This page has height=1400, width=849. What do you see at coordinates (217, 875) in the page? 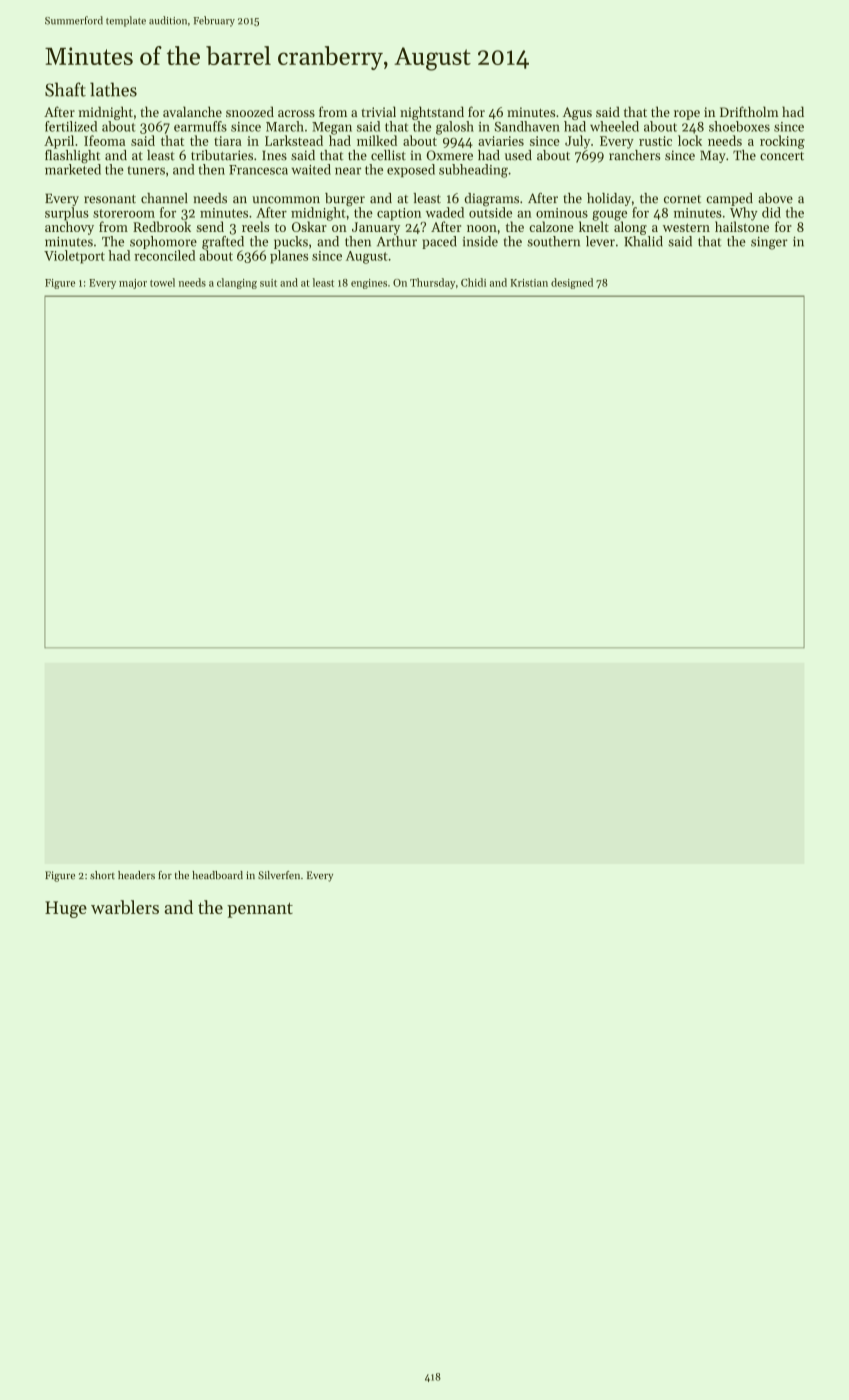
I see `headboard` at bounding box center [217, 875].
